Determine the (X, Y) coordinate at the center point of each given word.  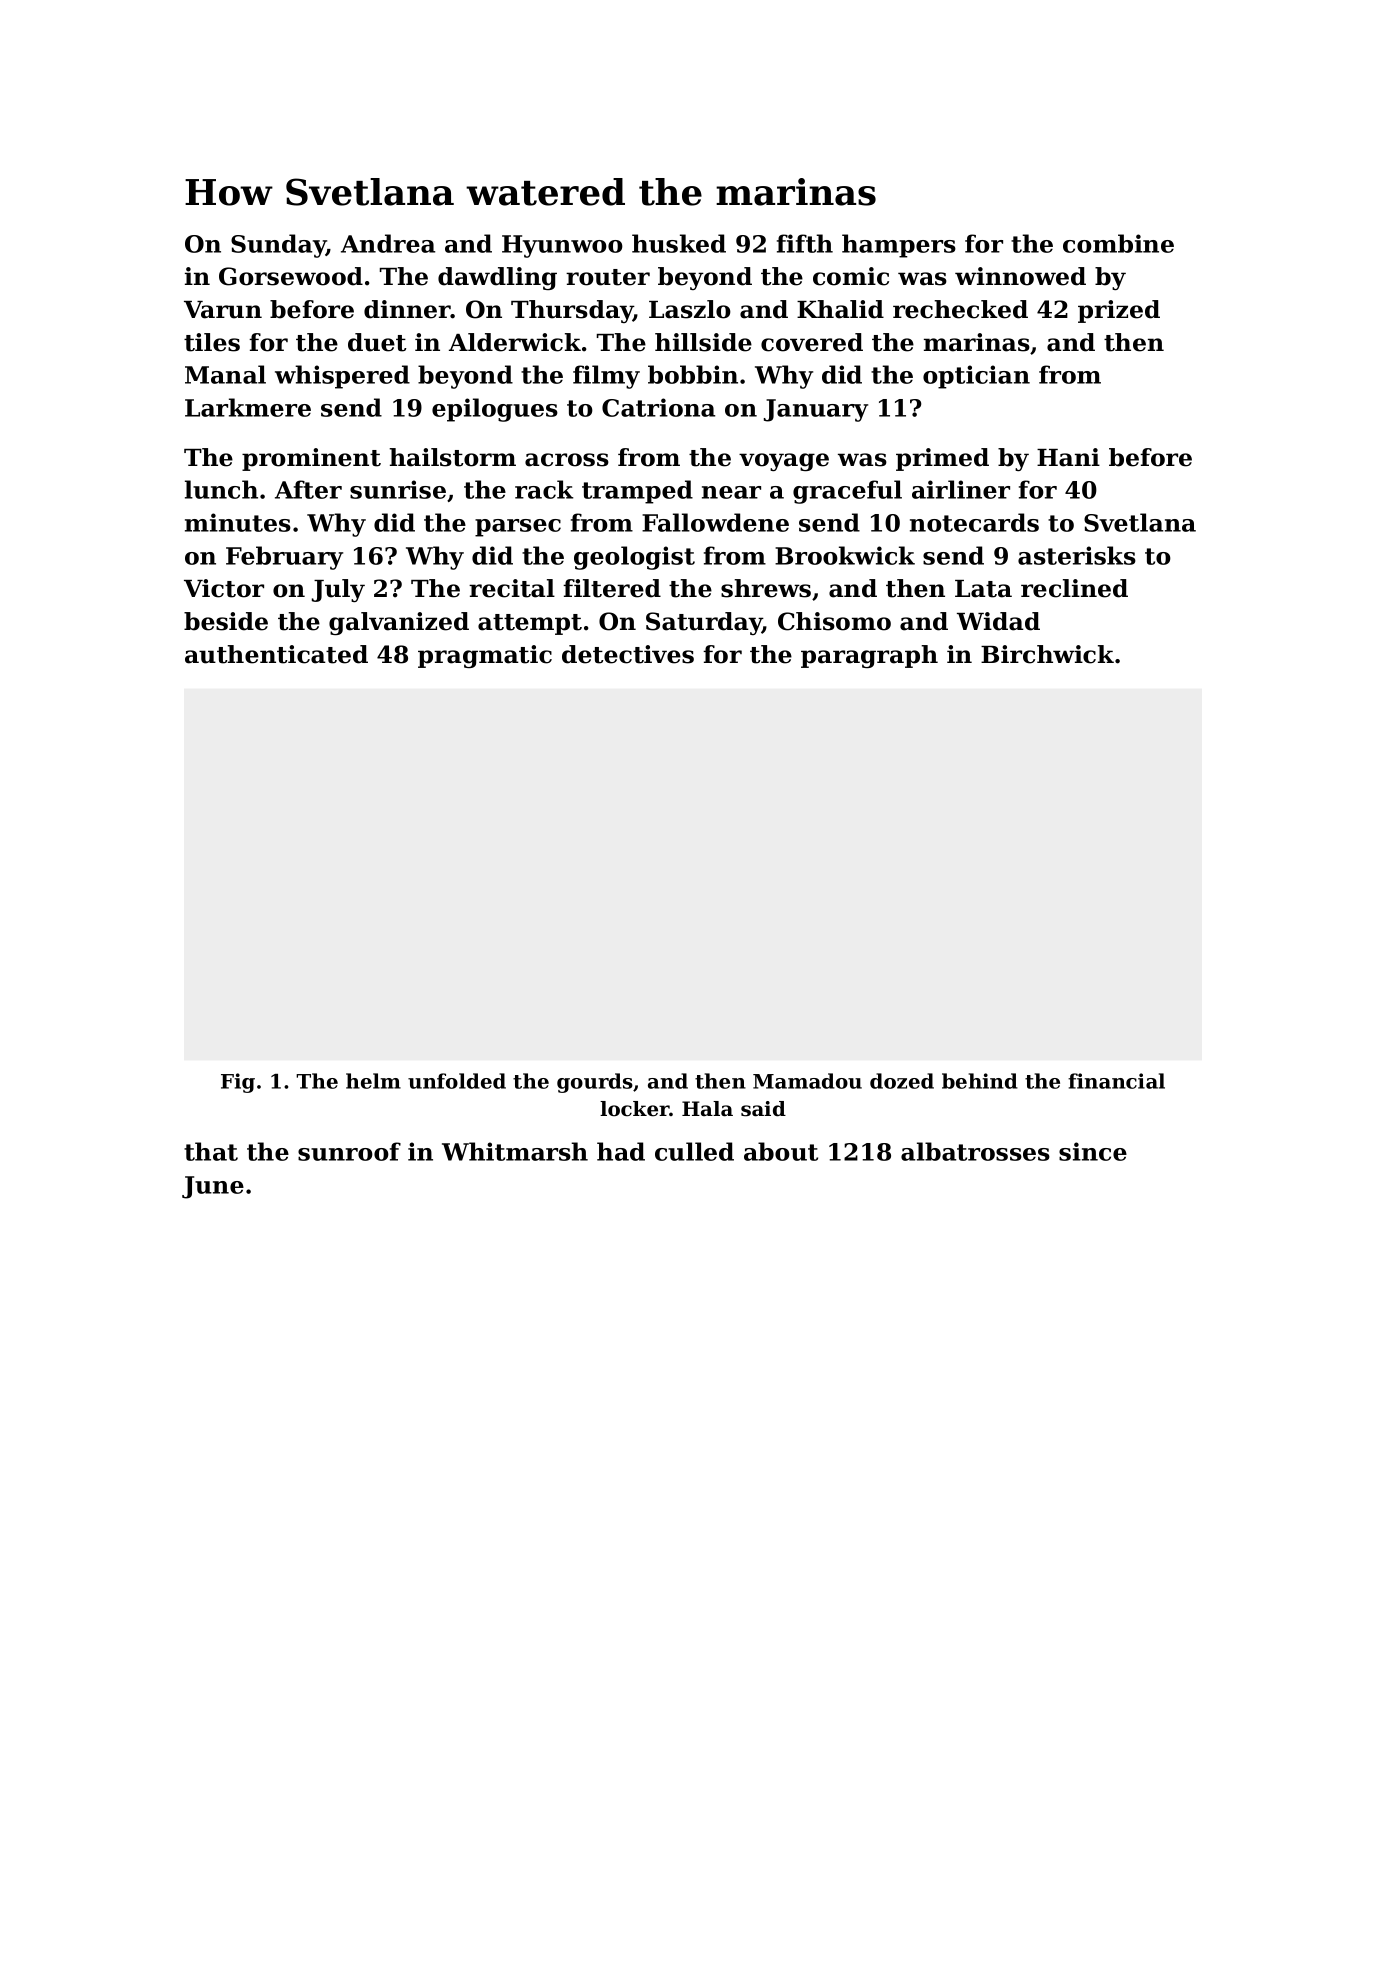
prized (1119, 311)
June (213, 1187)
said (763, 1109)
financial (1116, 1081)
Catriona (658, 407)
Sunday (278, 246)
